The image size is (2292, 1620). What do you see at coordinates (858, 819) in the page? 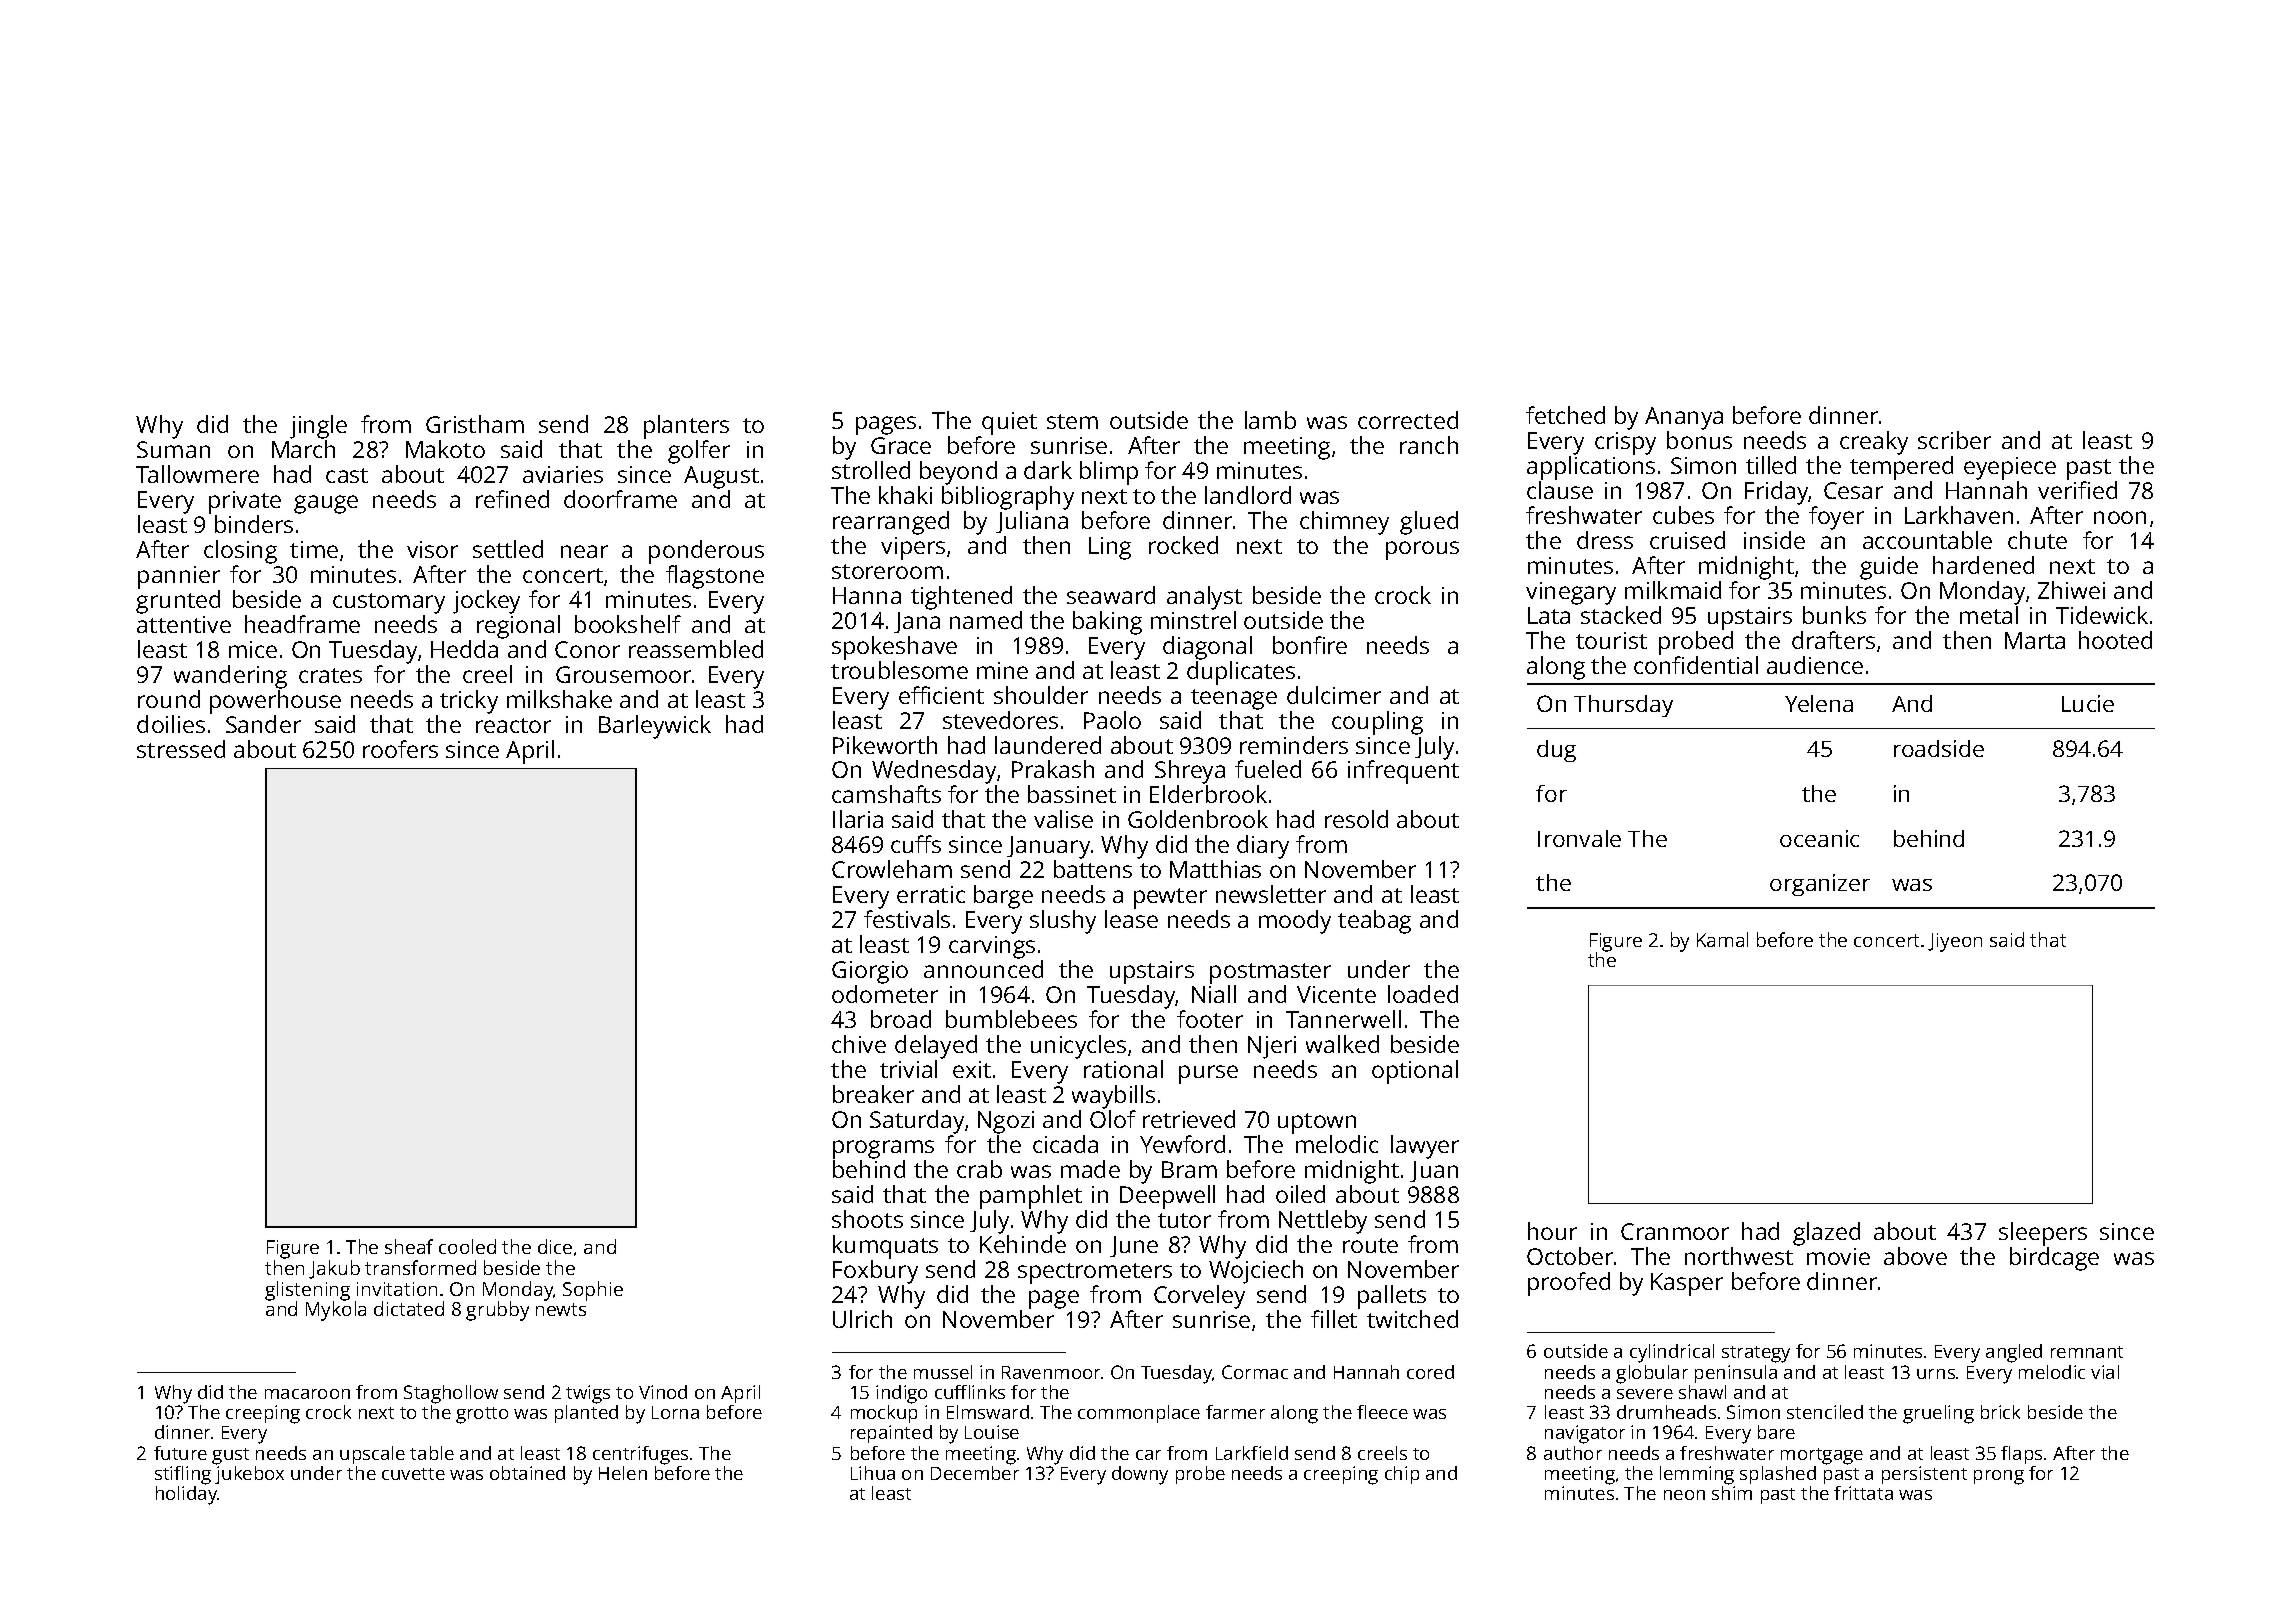
I see `Ilaria` at bounding box center [858, 819].
